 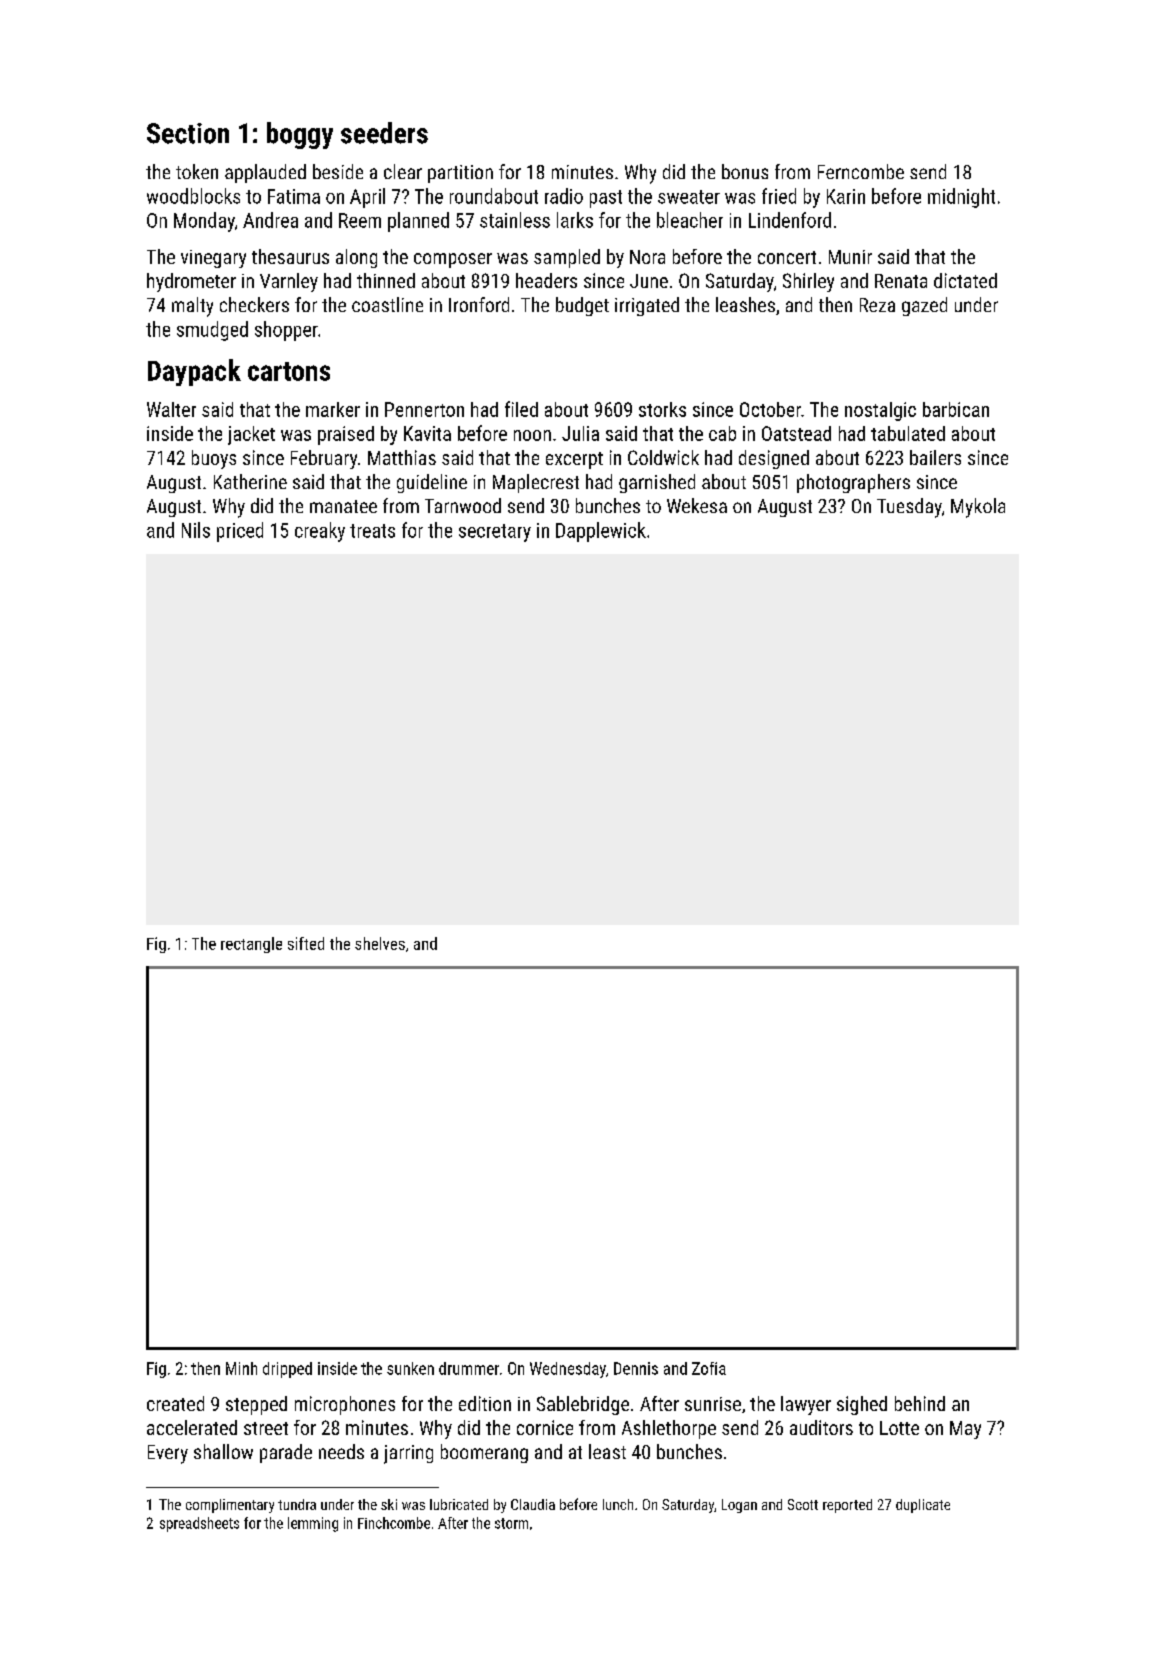 What do you see at coordinates (647, 306) in the screenshot?
I see `irrigated` at bounding box center [647, 306].
